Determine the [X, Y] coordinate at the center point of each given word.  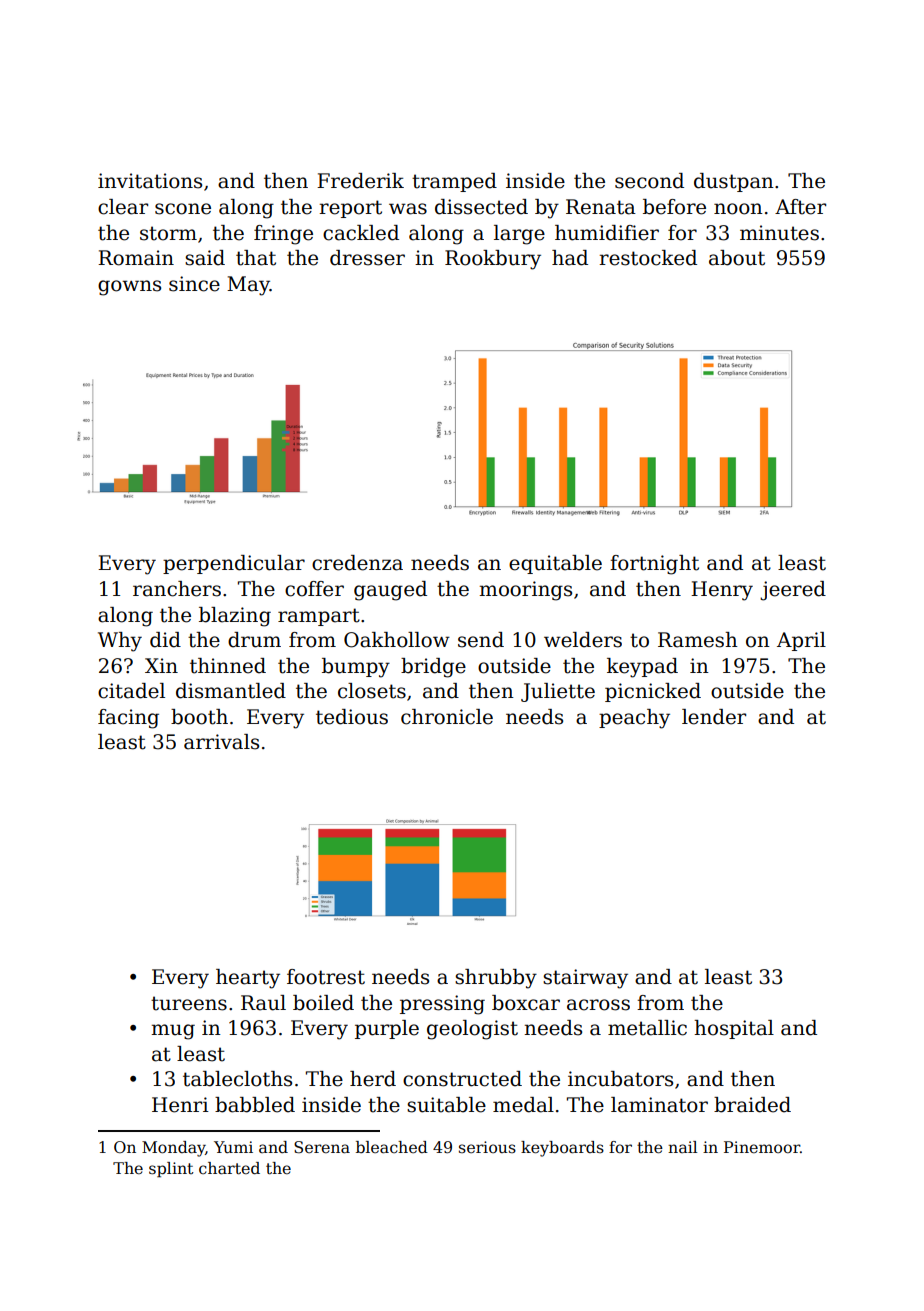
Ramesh [698, 640]
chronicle [447, 717]
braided [752, 1105]
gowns [129, 288]
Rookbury [493, 260]
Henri [180, 1105]
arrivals [221, 742]
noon [738, 209]
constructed [462, 1079]
